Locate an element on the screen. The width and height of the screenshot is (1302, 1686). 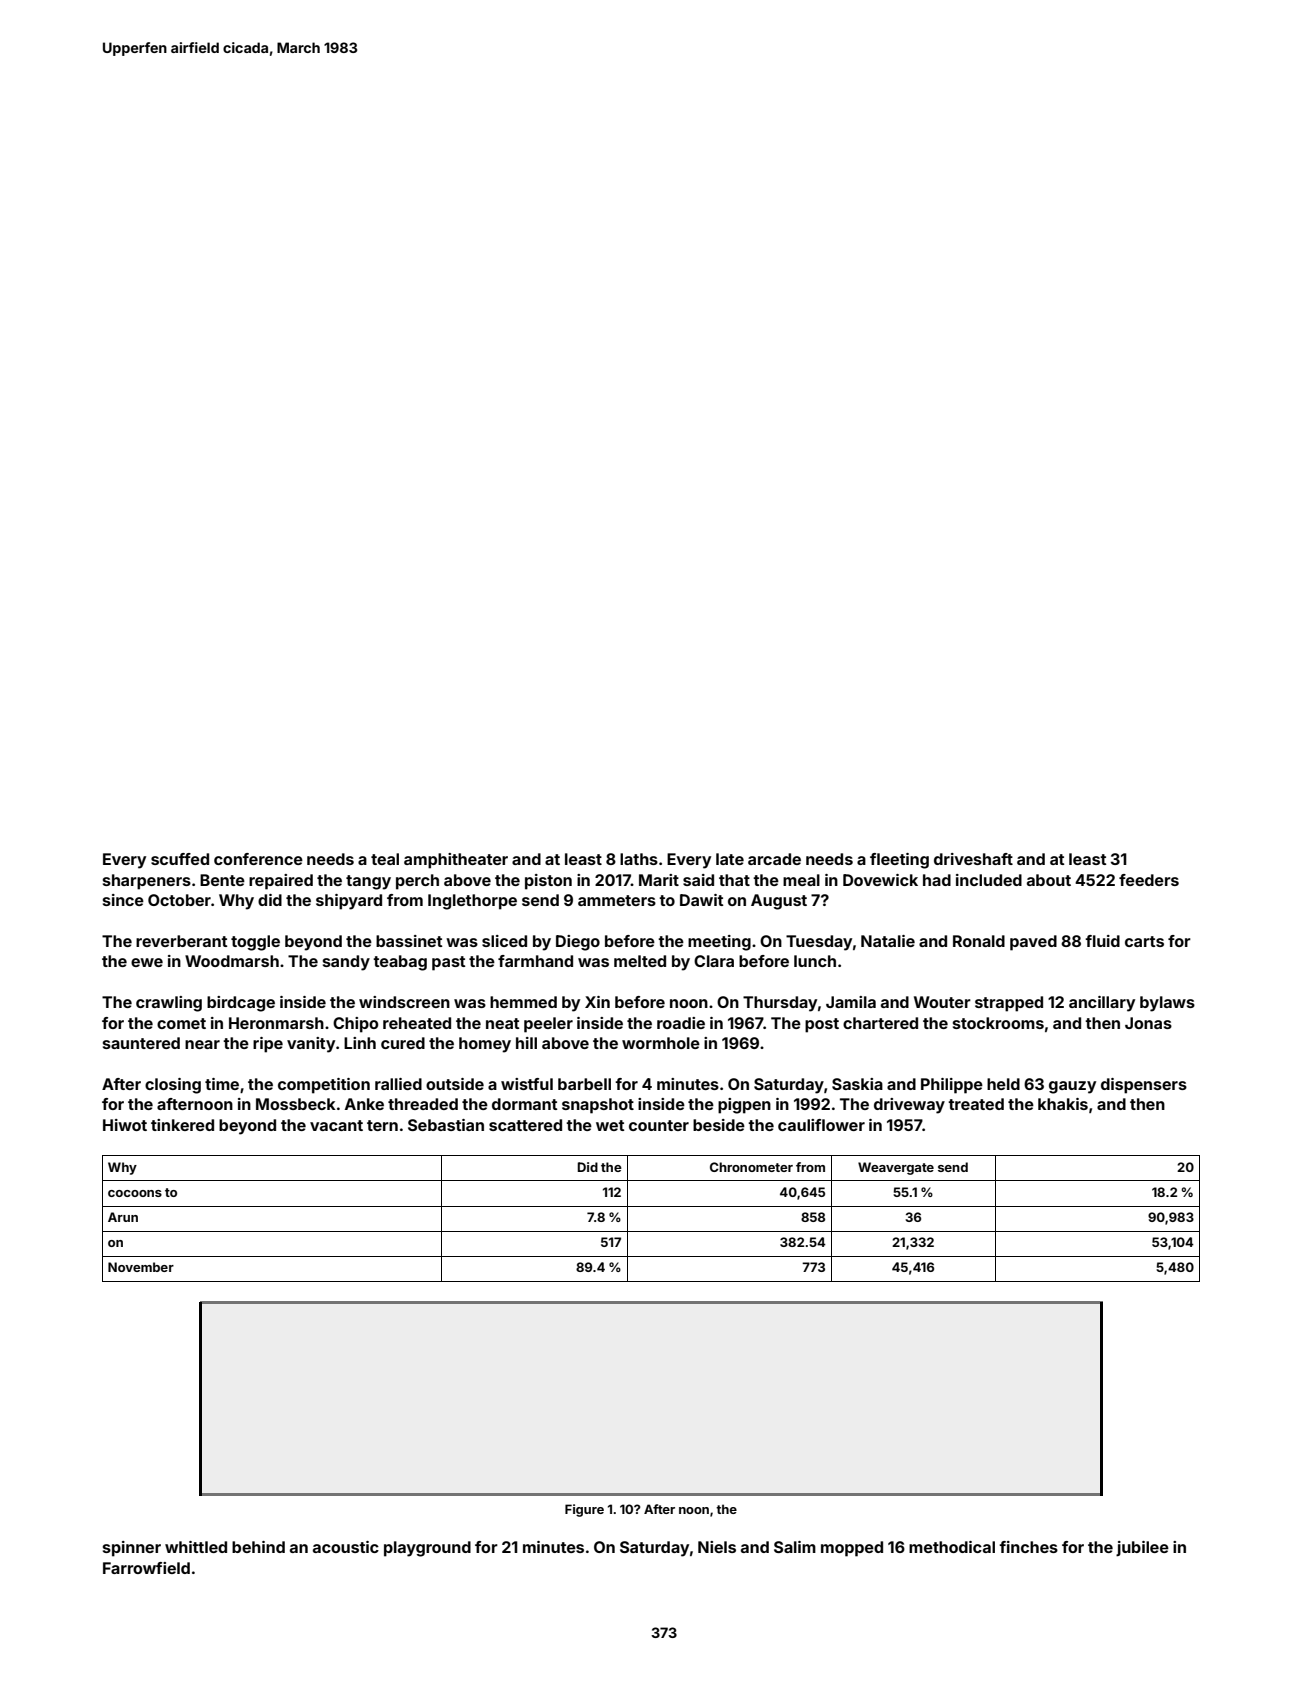
beside is located at coordinates (719, 1125).
